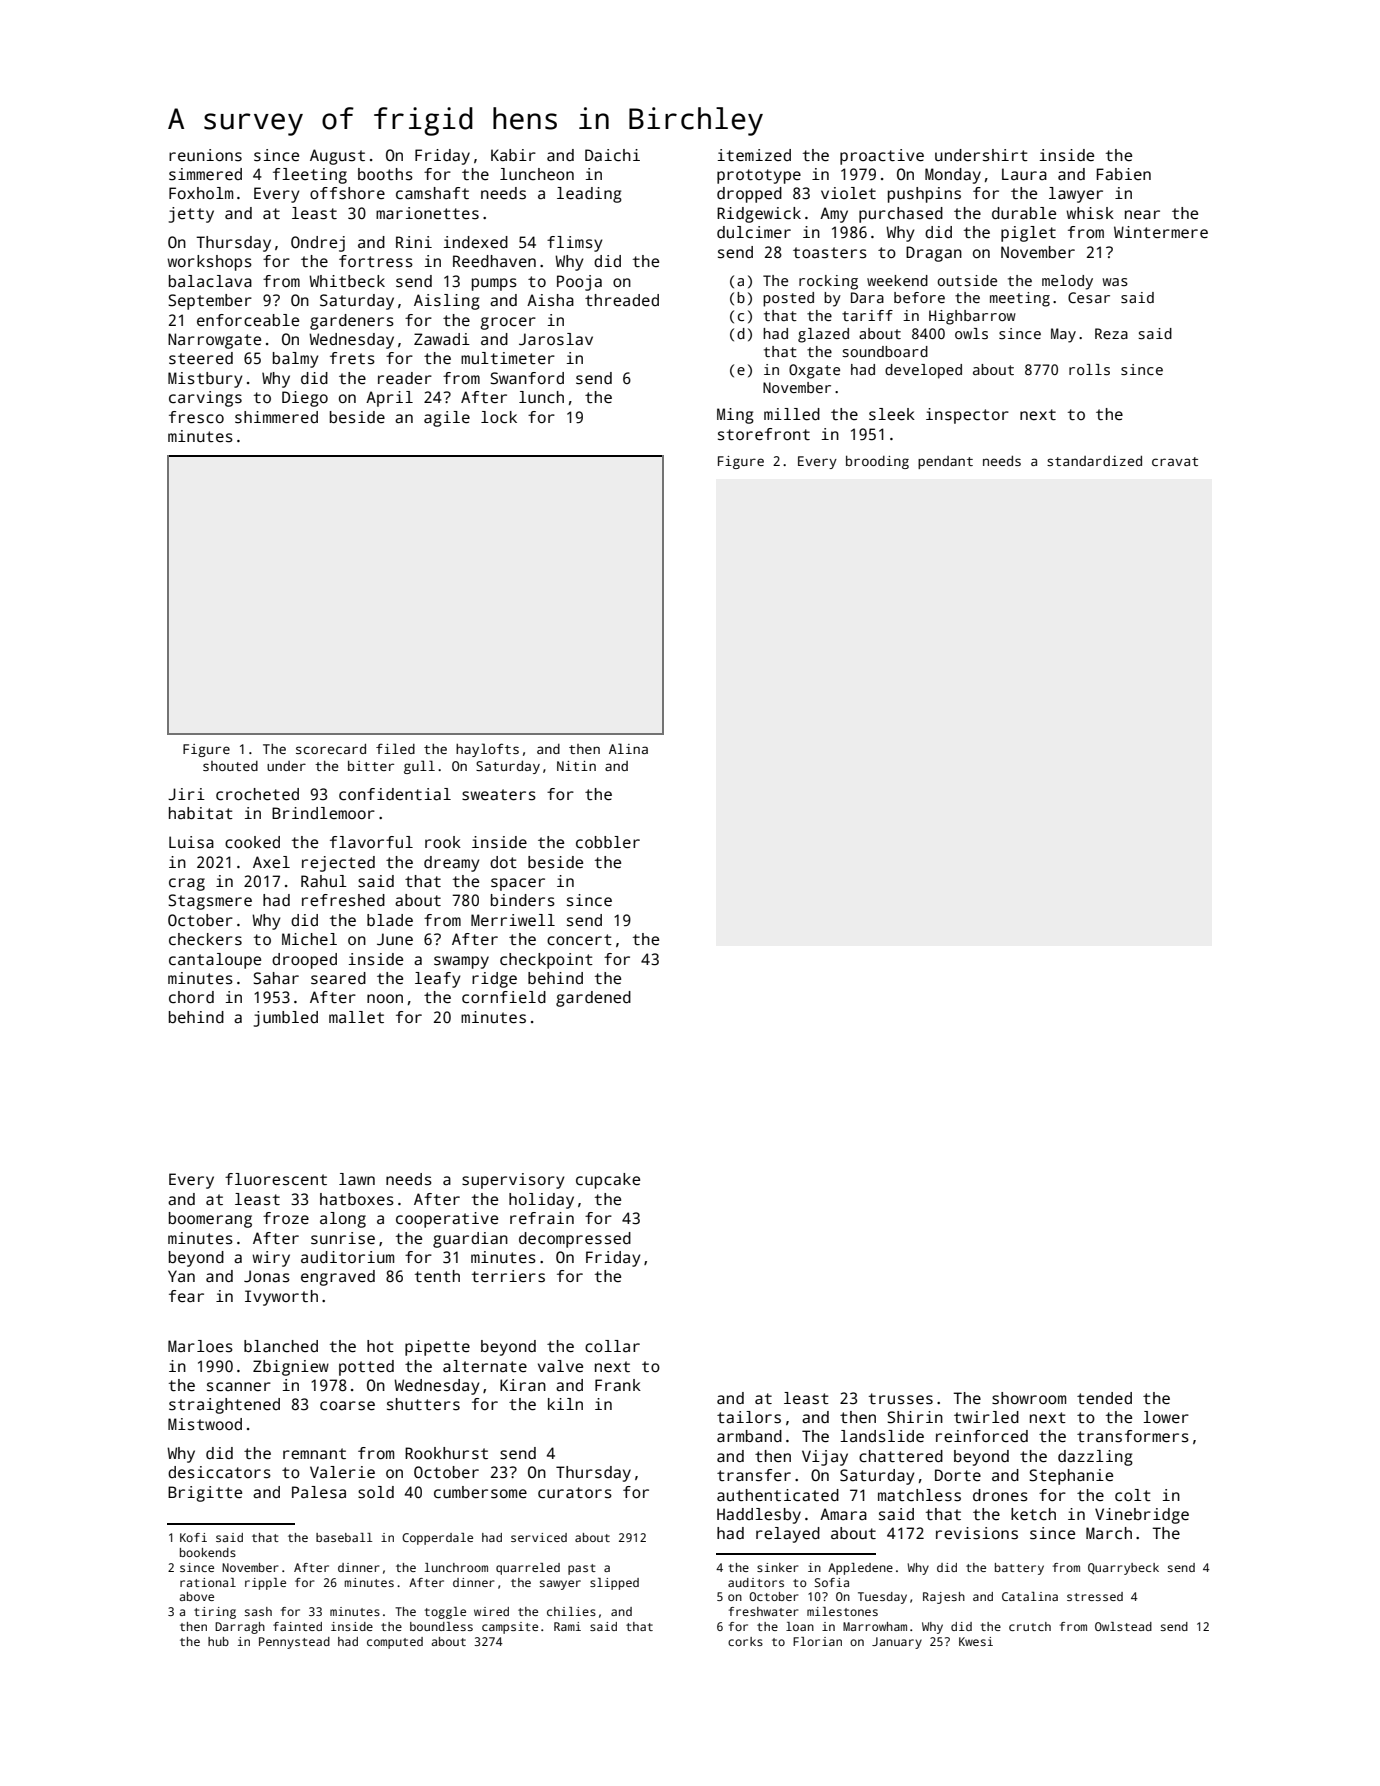 This screenshot has width=1380, height=1786. Describe the element at coordinates (214, 341) in the screenshot. I see `Narrowgate` at that location.
